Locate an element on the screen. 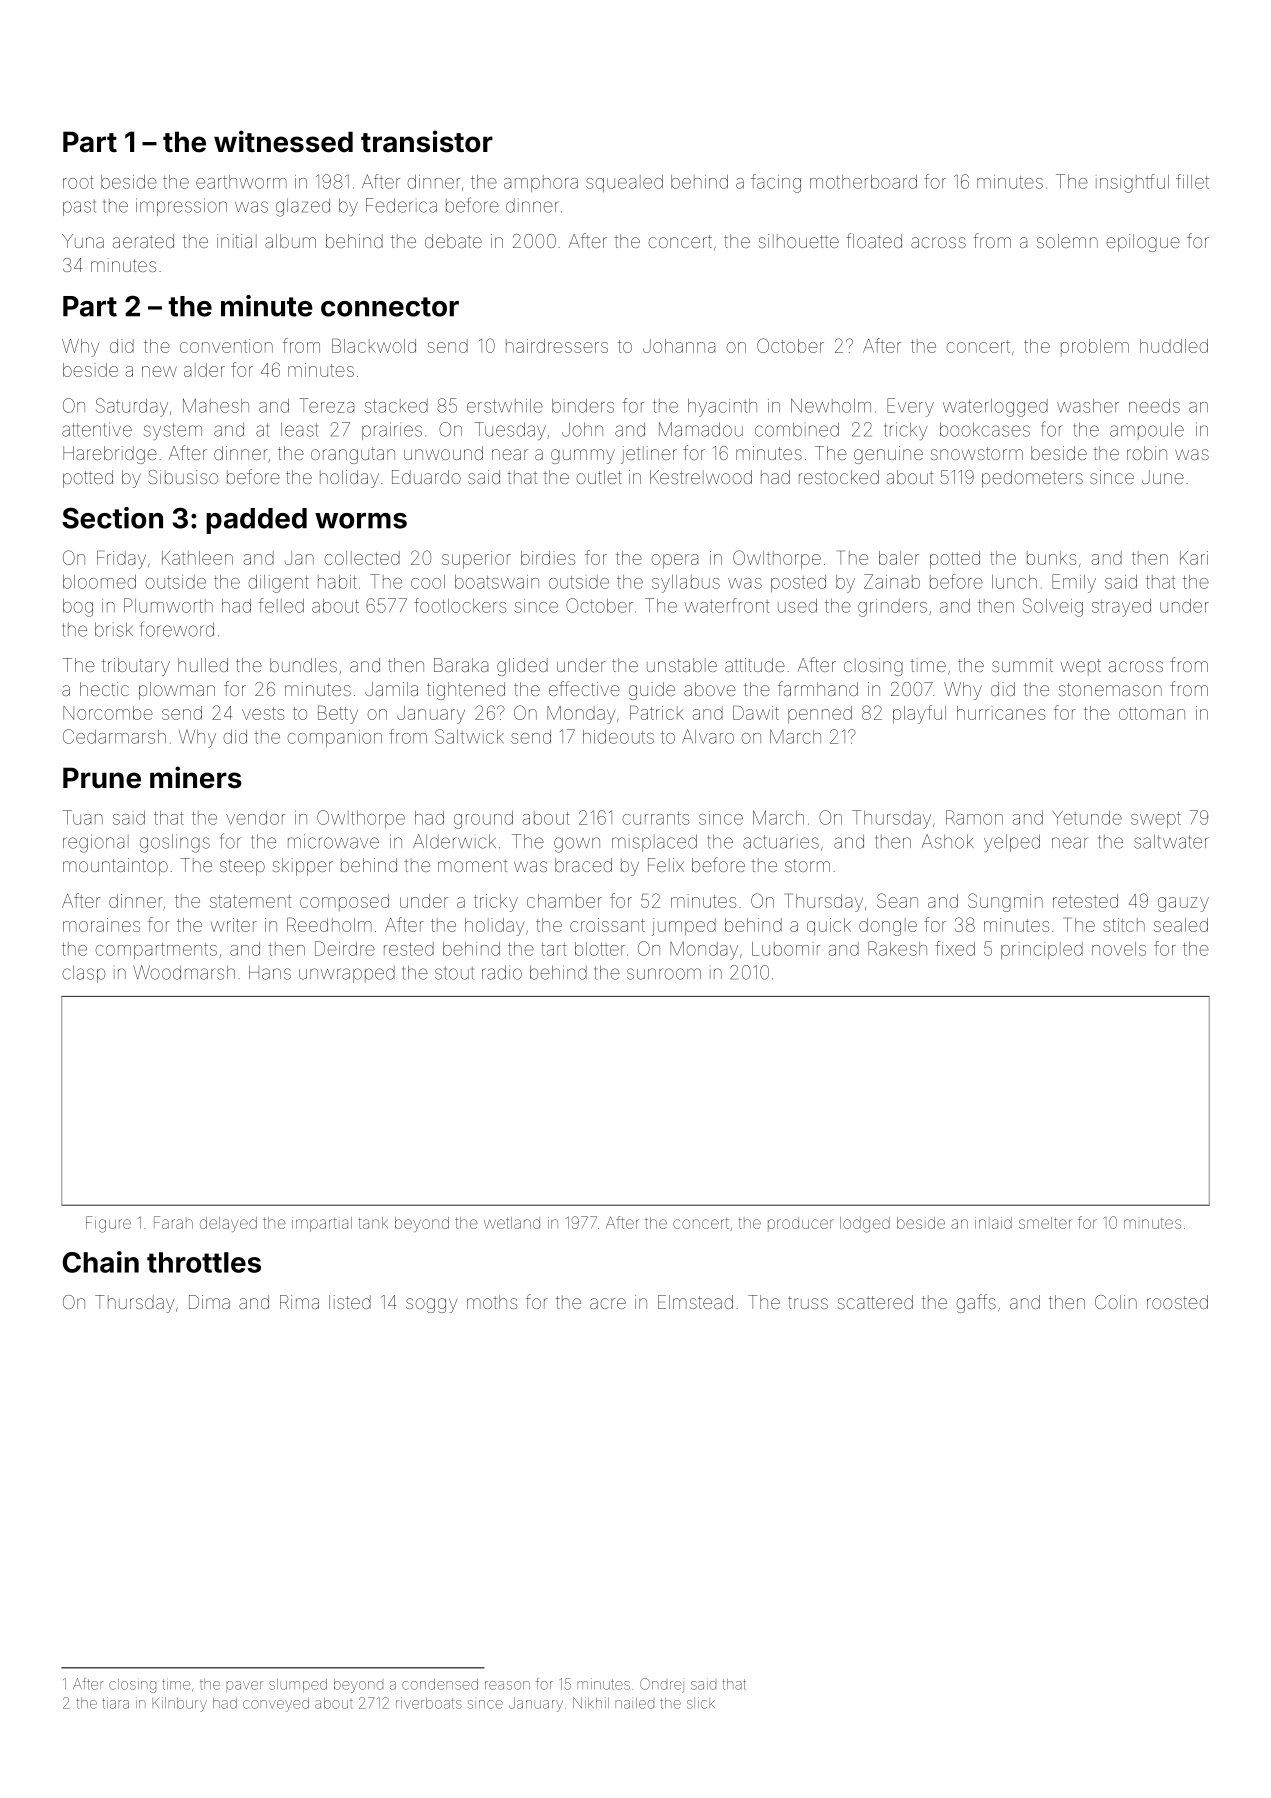 Image resolution: width=1271 pixels, height=1798 pixels. ground is located at coordinates (483, 820).
